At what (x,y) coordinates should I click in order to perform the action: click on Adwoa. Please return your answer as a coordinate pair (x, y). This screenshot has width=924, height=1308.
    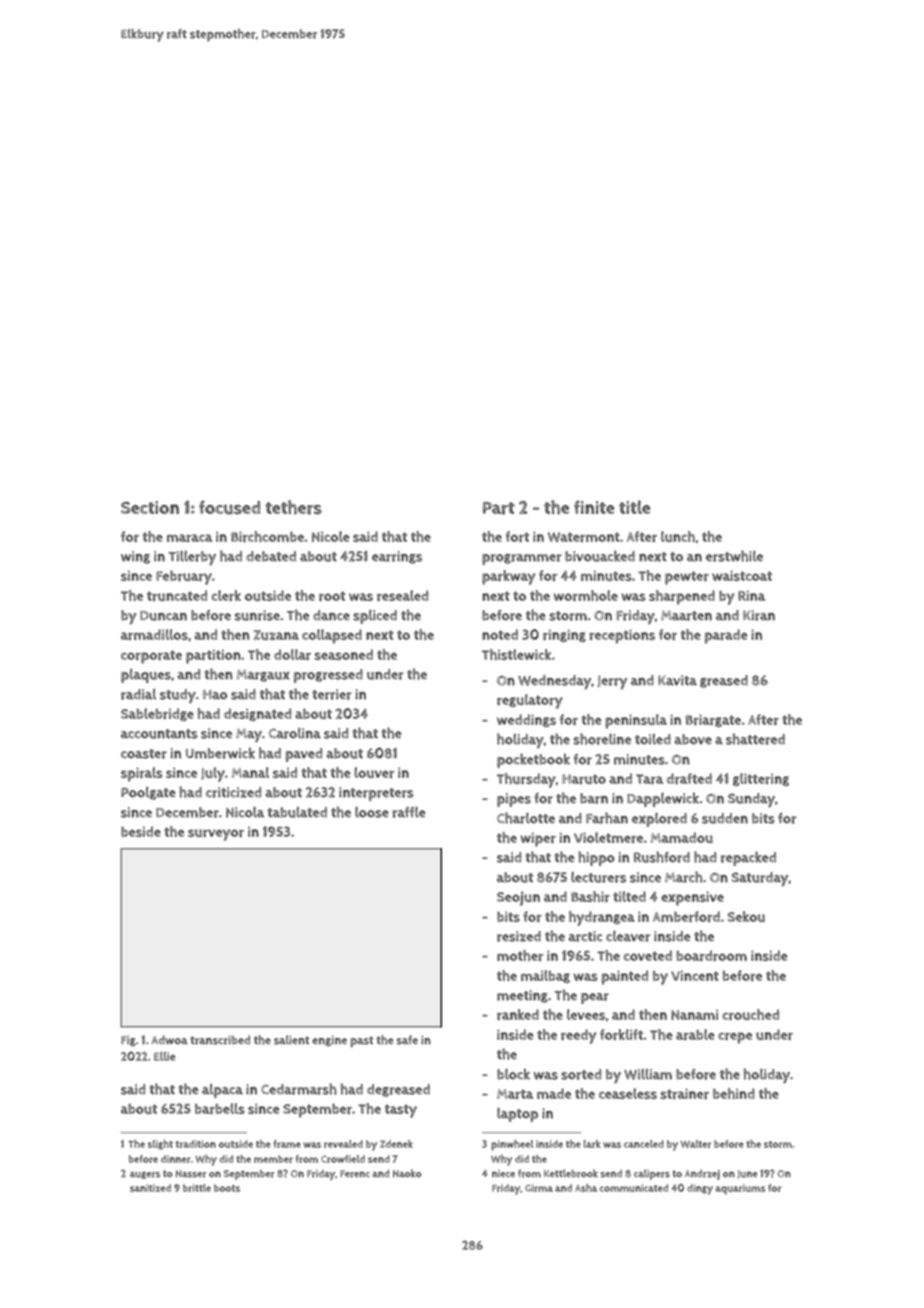
    Looking at the image, I should click on (169, 1040).
